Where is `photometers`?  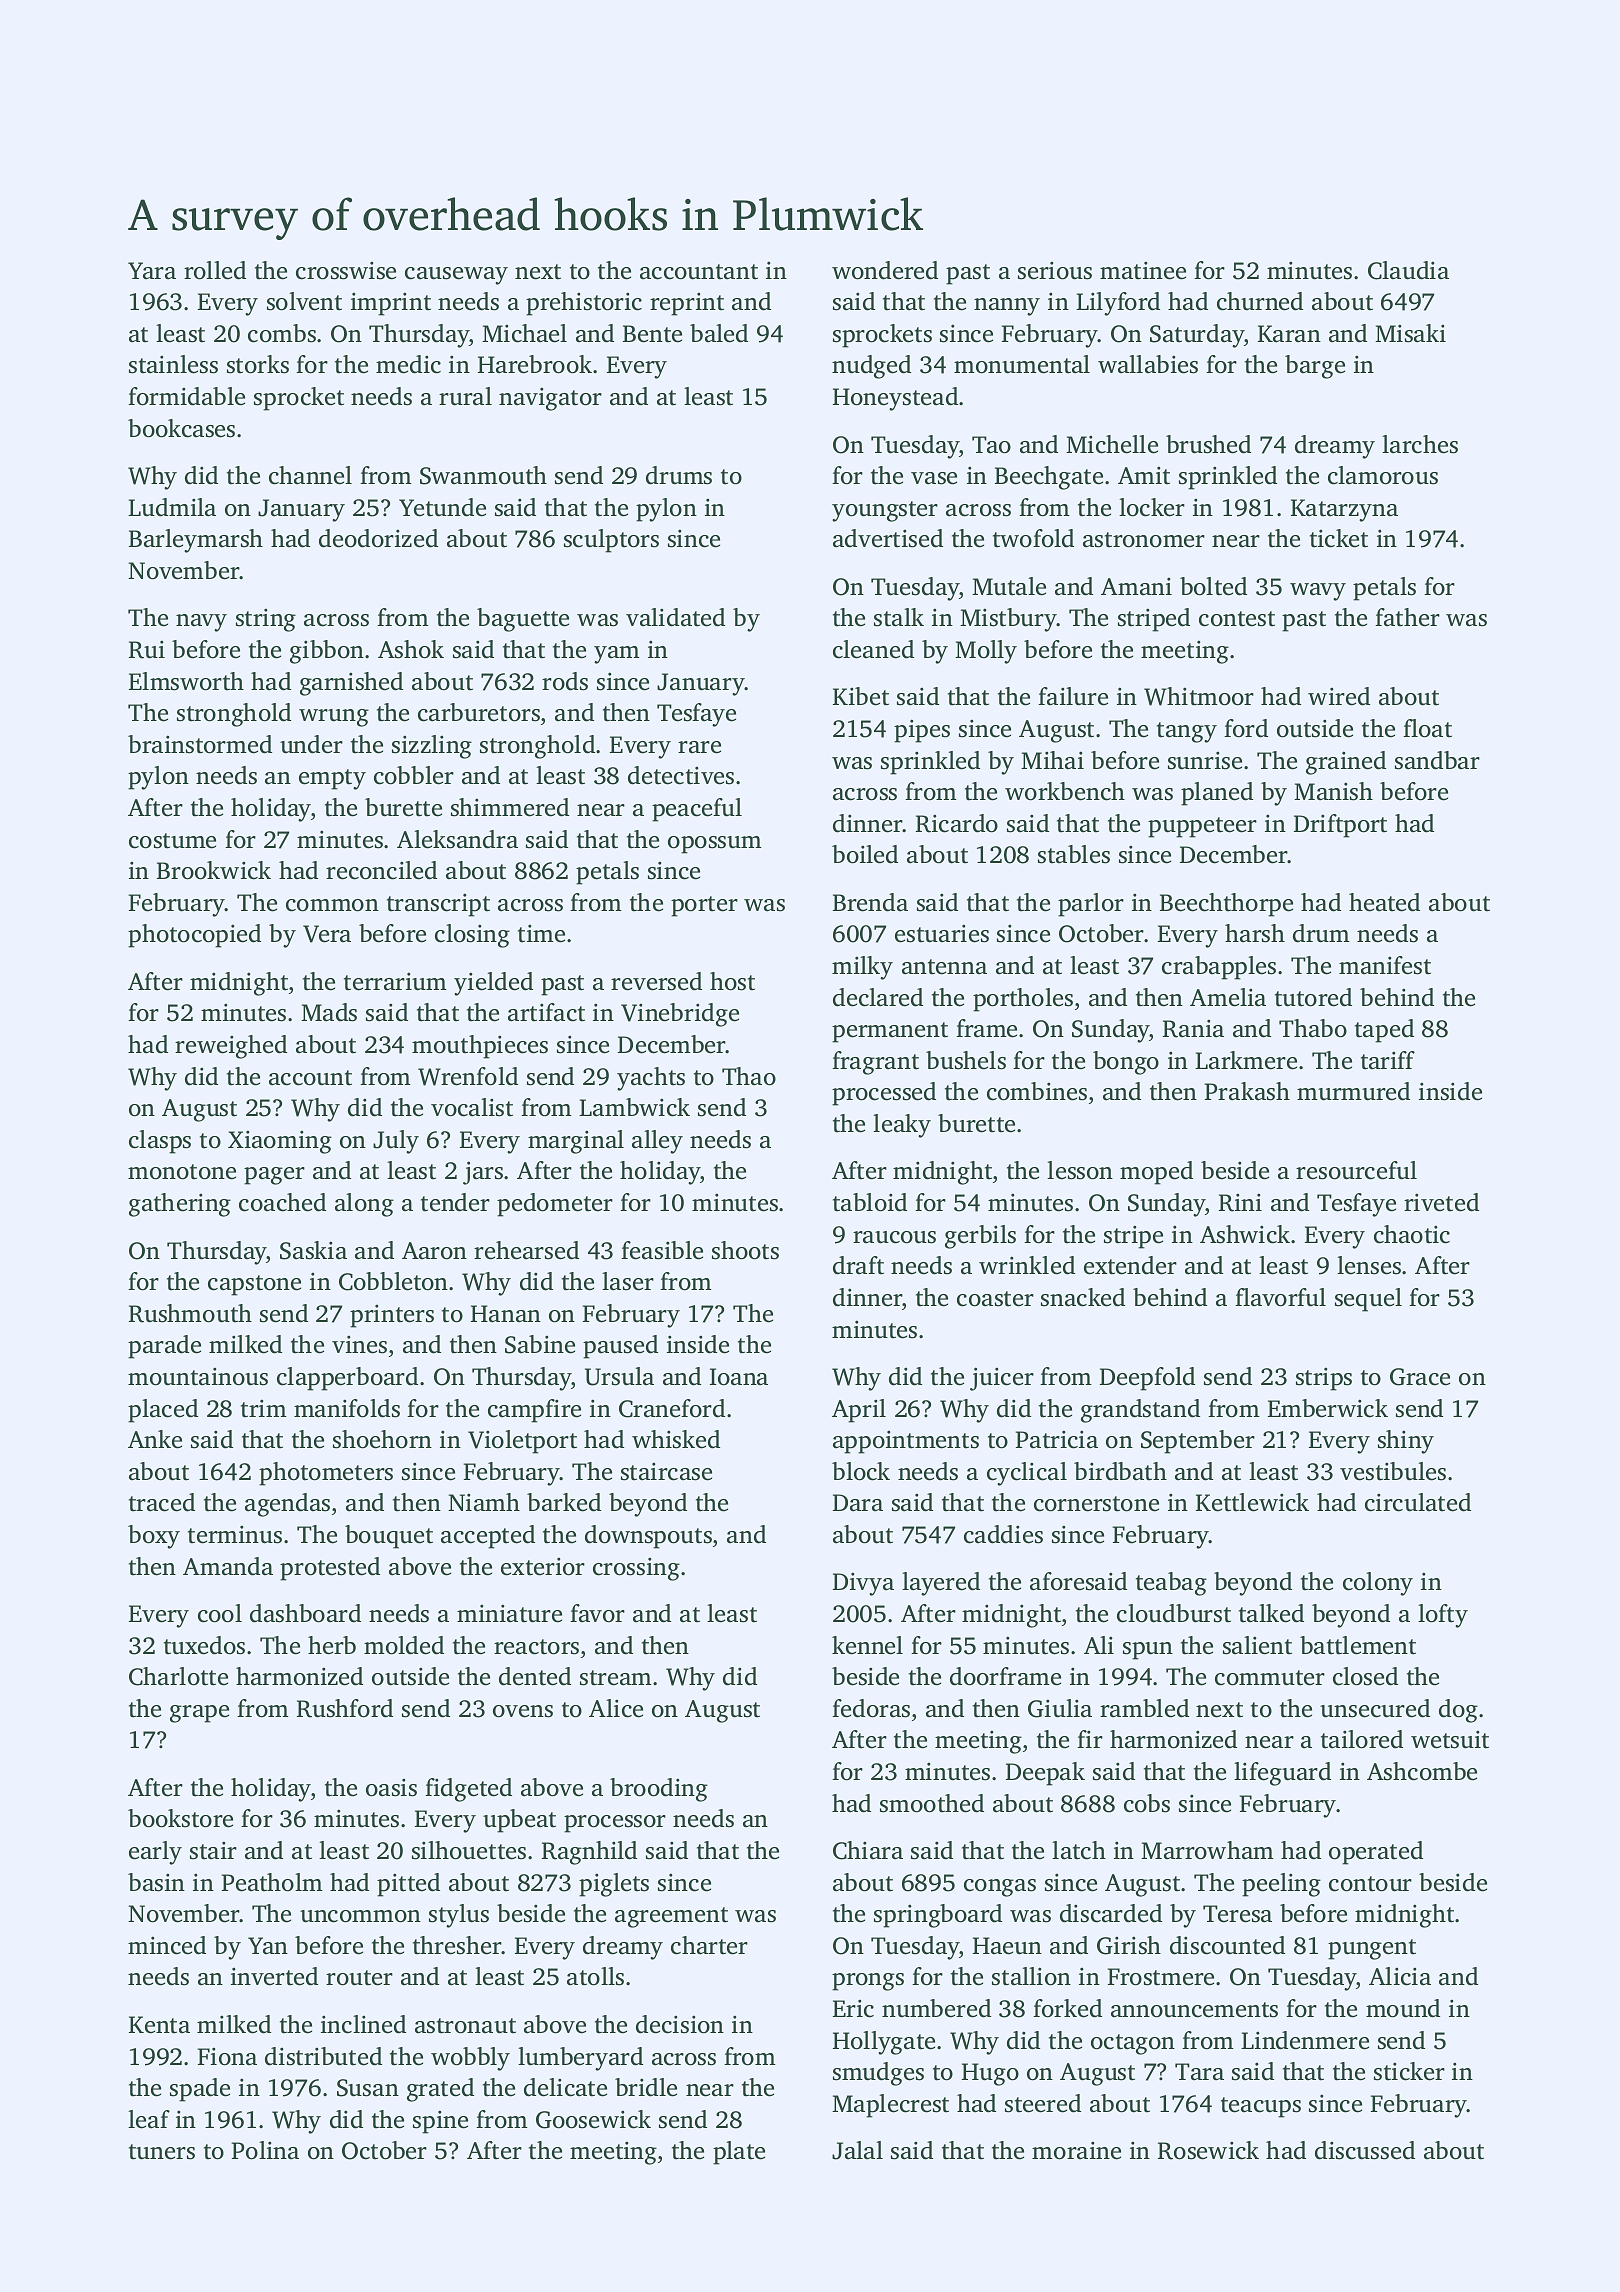
photometers is located at coordinates (326, 1474).
